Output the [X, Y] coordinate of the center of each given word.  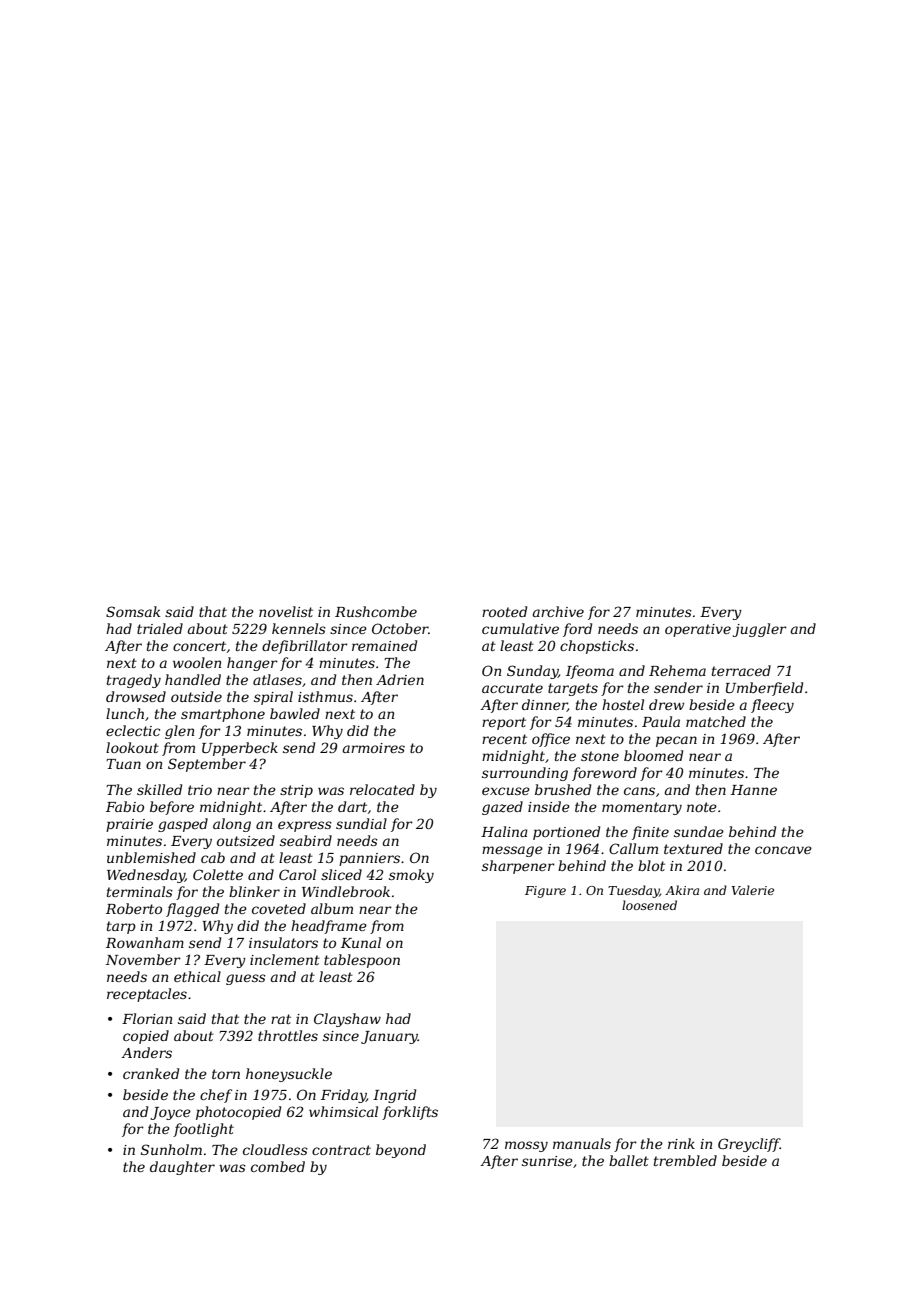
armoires [374, 748]
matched [716, 721]
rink [681, 1143]
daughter [182, 1168]
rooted [504, 611]
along [232, 825]
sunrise [547, 1161]
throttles [288, 1035]
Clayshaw [347, 1020]
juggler [760, 630]
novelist [286, 611]
